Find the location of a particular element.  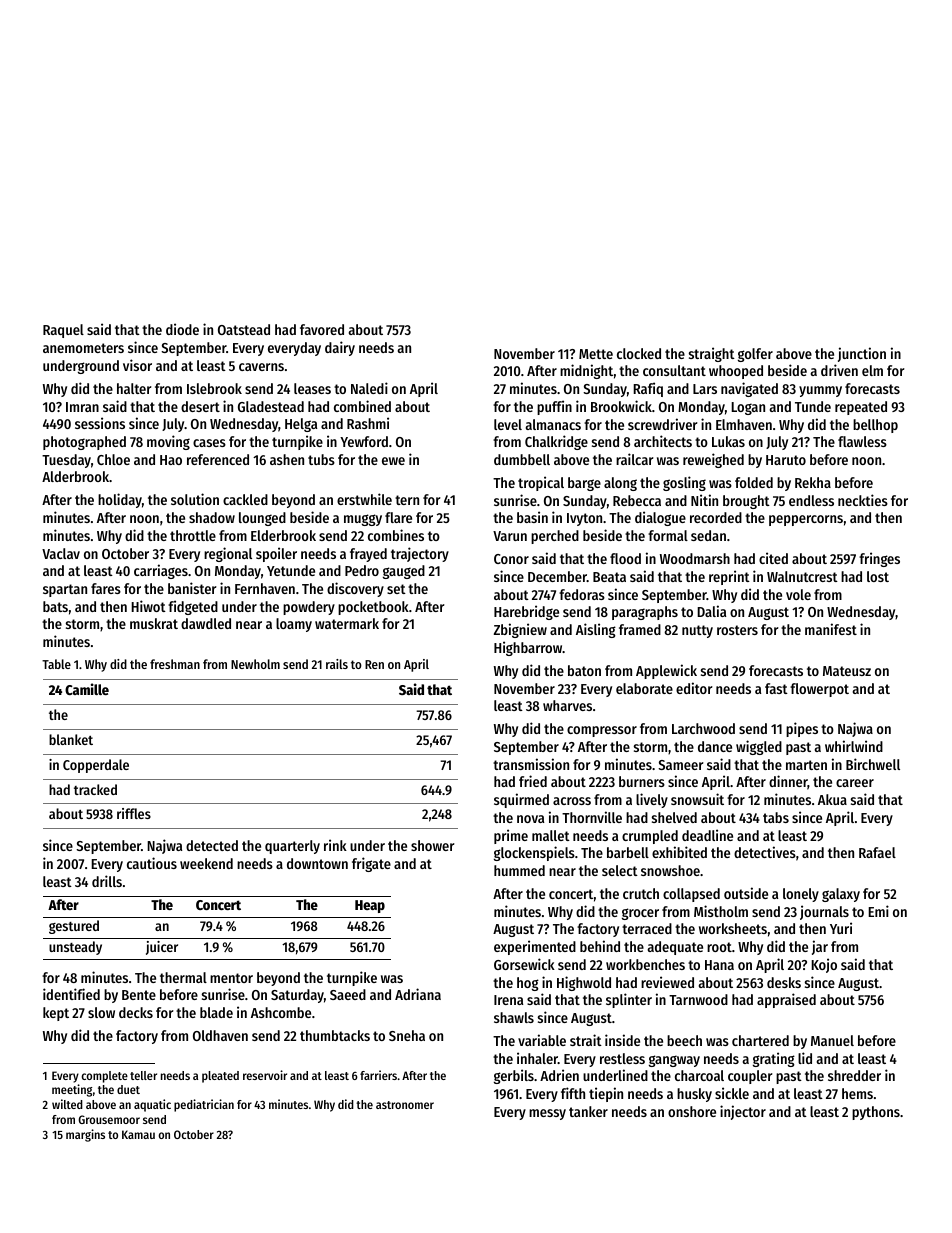

flare is located at coordinates (398, 517).
